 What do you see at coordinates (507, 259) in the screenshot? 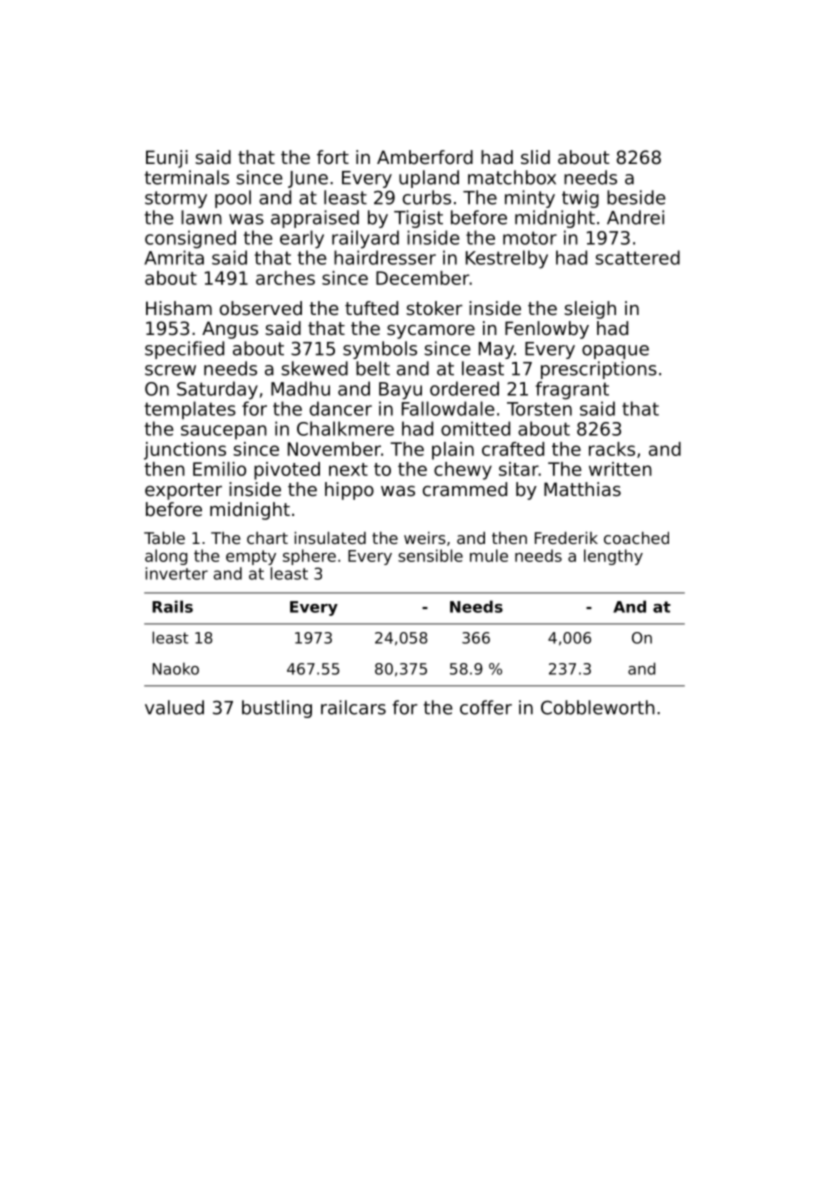
I see `Kestrelby` at bounding box center [507, 259].
